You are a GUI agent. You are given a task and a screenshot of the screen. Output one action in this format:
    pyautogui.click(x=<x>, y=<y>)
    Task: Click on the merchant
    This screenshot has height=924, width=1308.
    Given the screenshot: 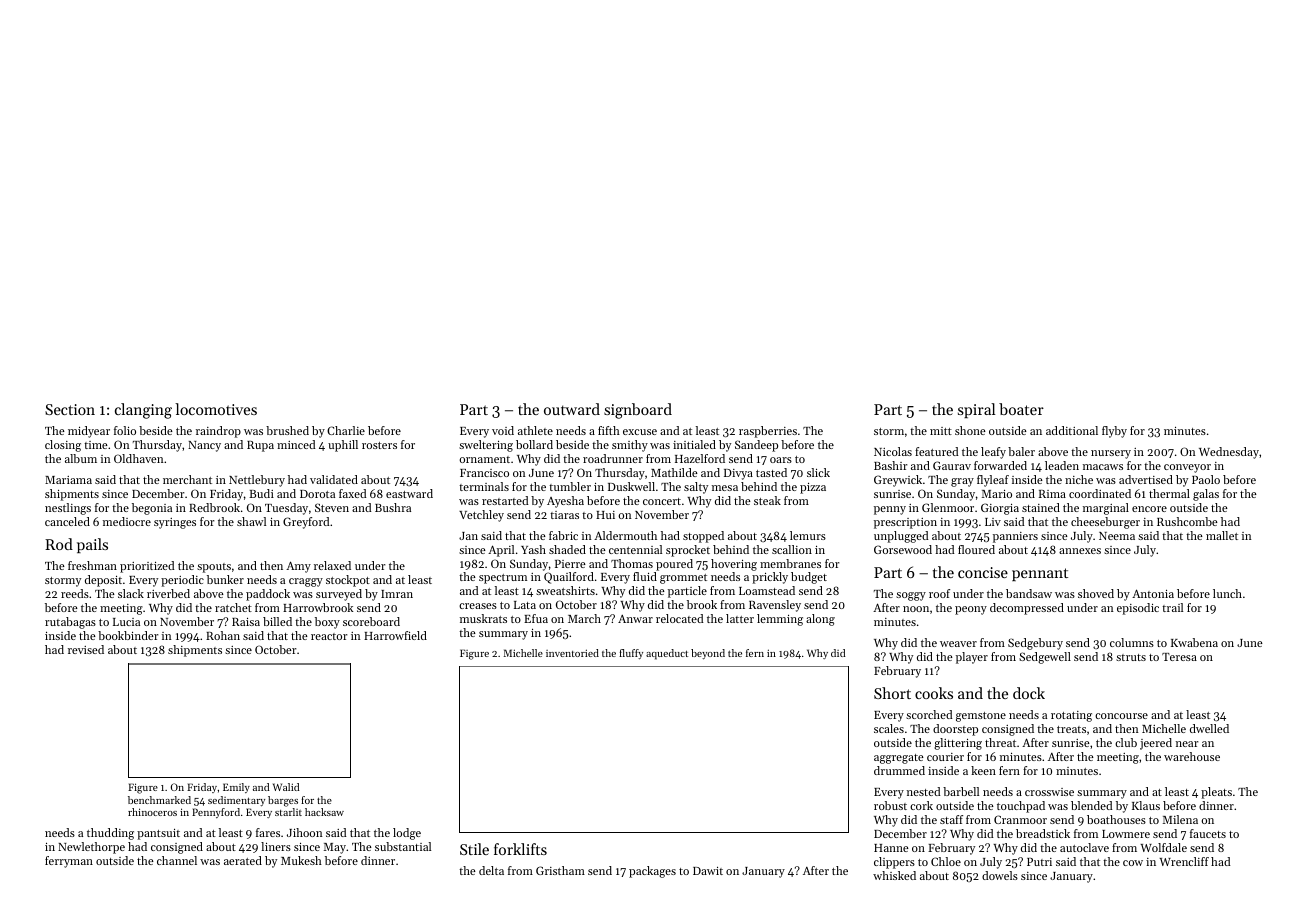 What is the action you would take?
    pyautogui.click(x=187, y=479)
